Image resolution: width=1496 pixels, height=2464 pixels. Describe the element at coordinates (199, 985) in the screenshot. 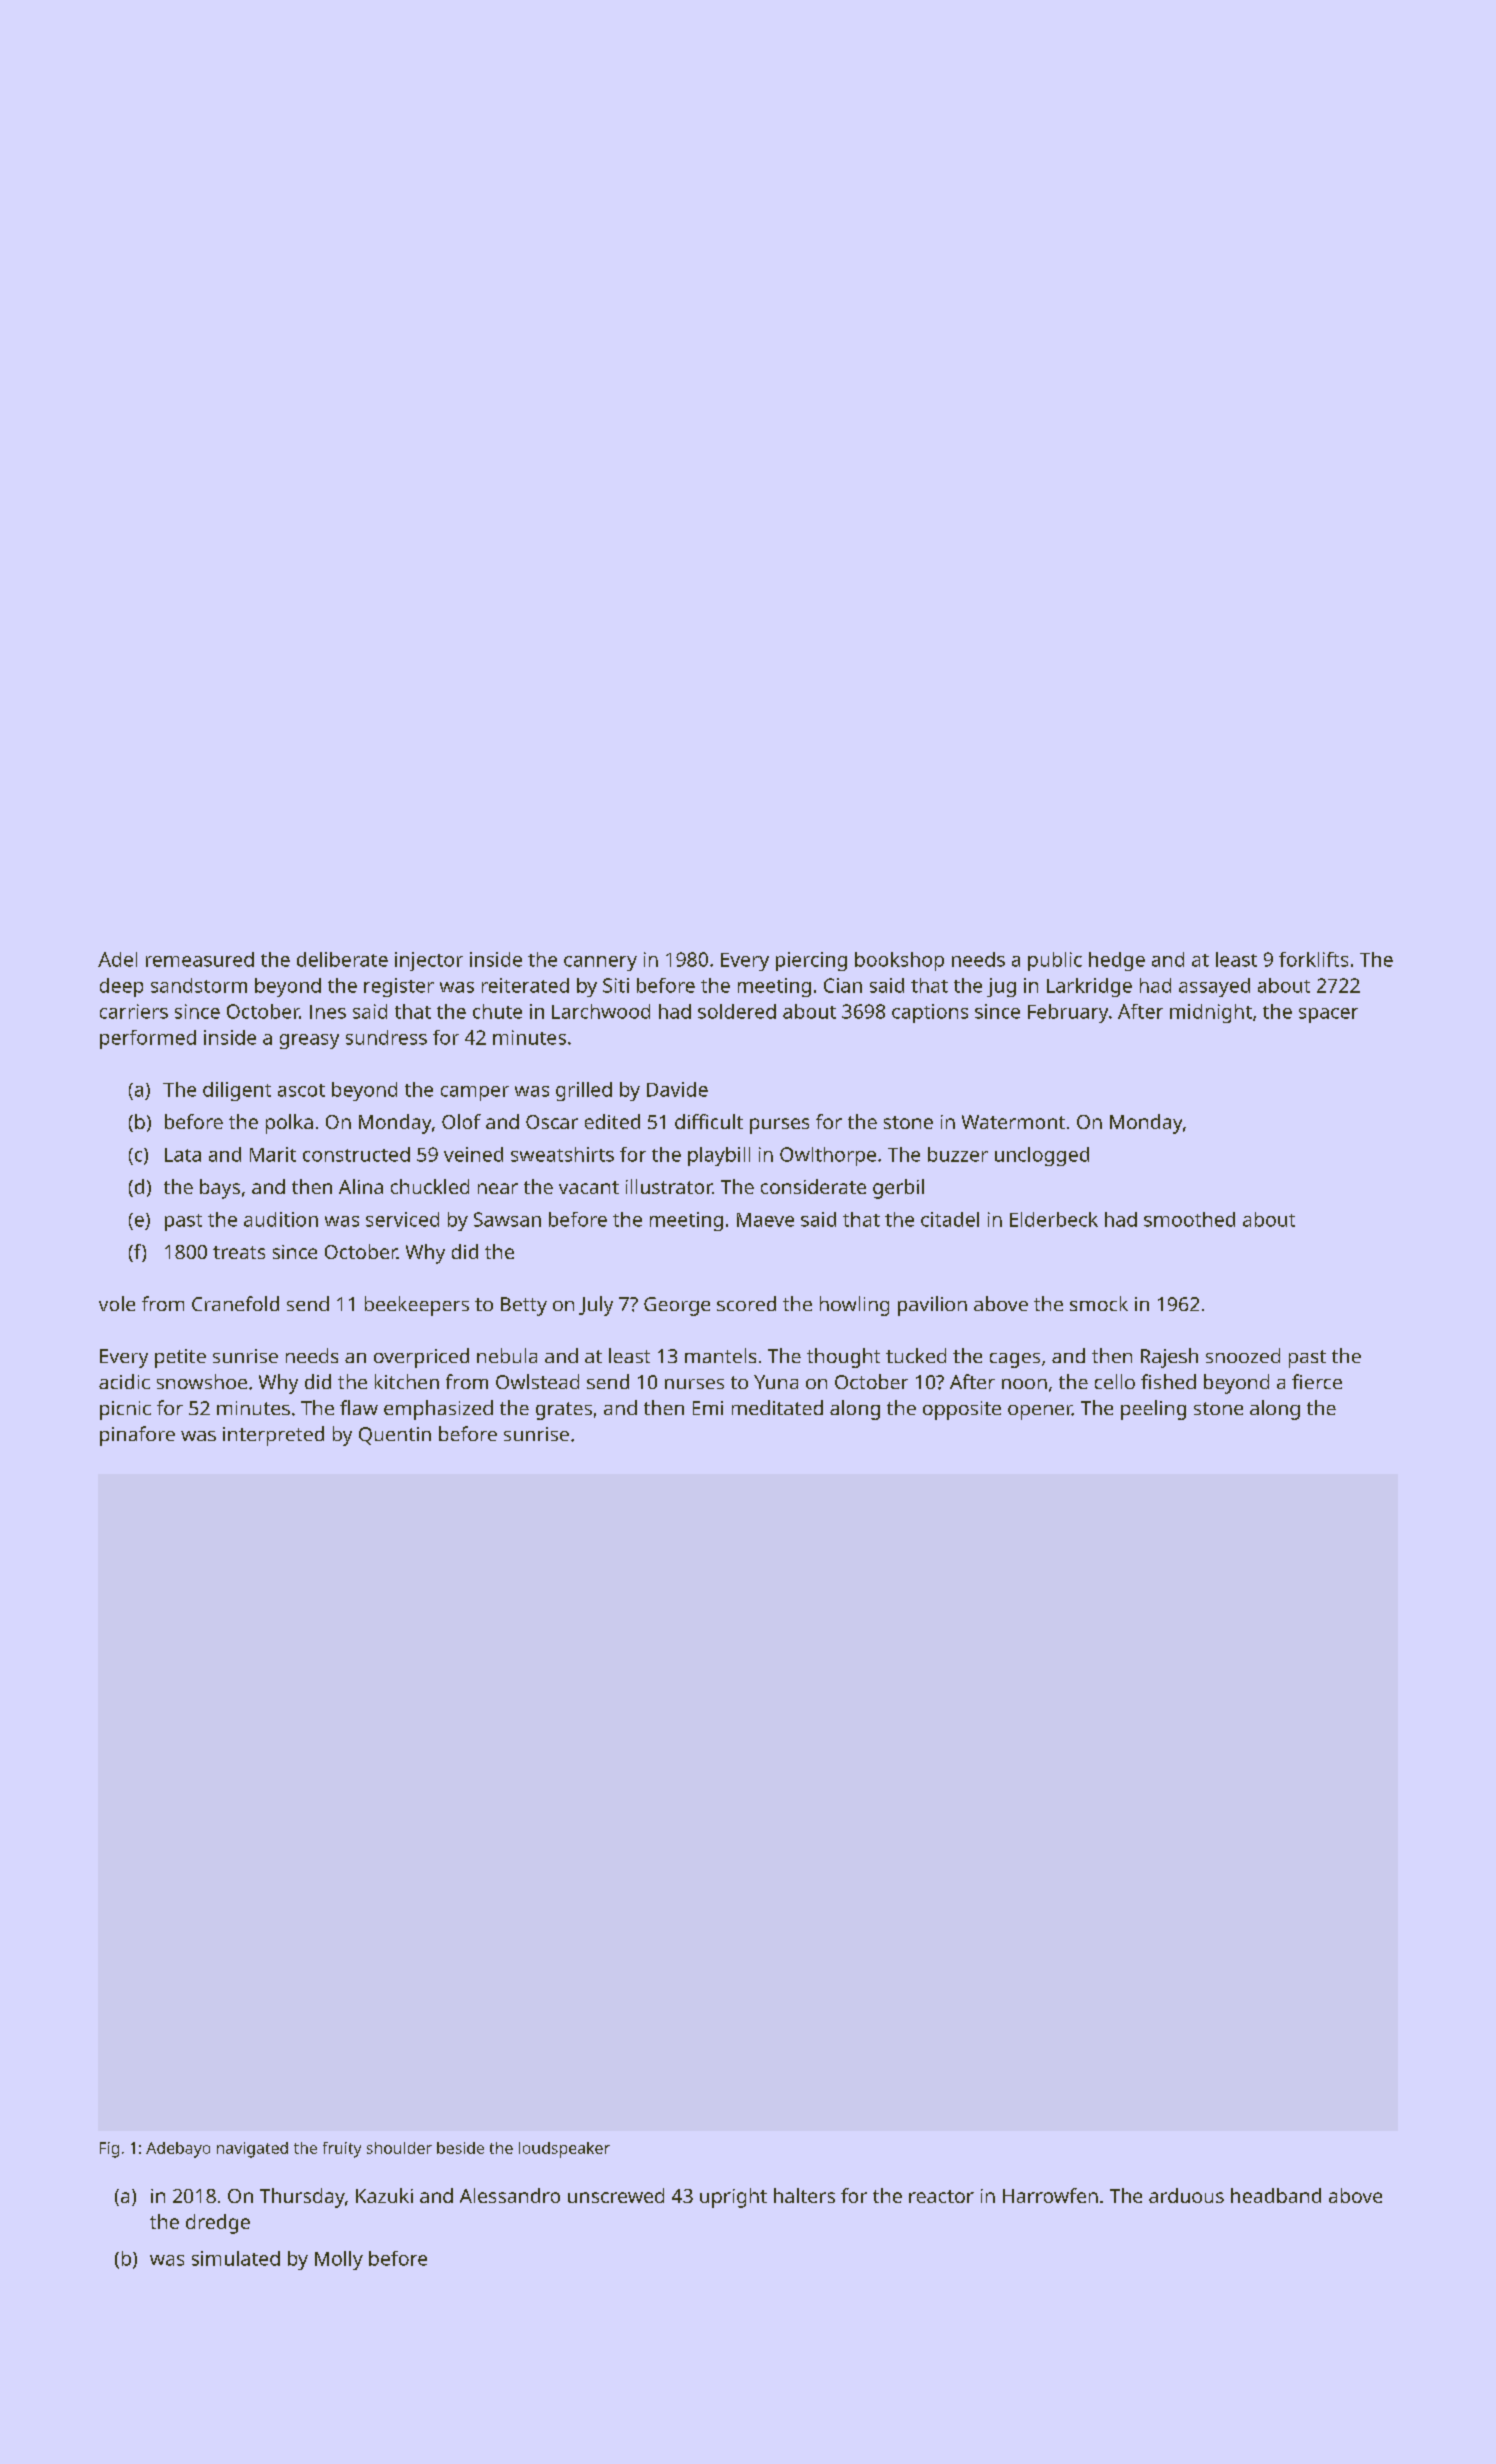

I see `sandstorm` at that location.
